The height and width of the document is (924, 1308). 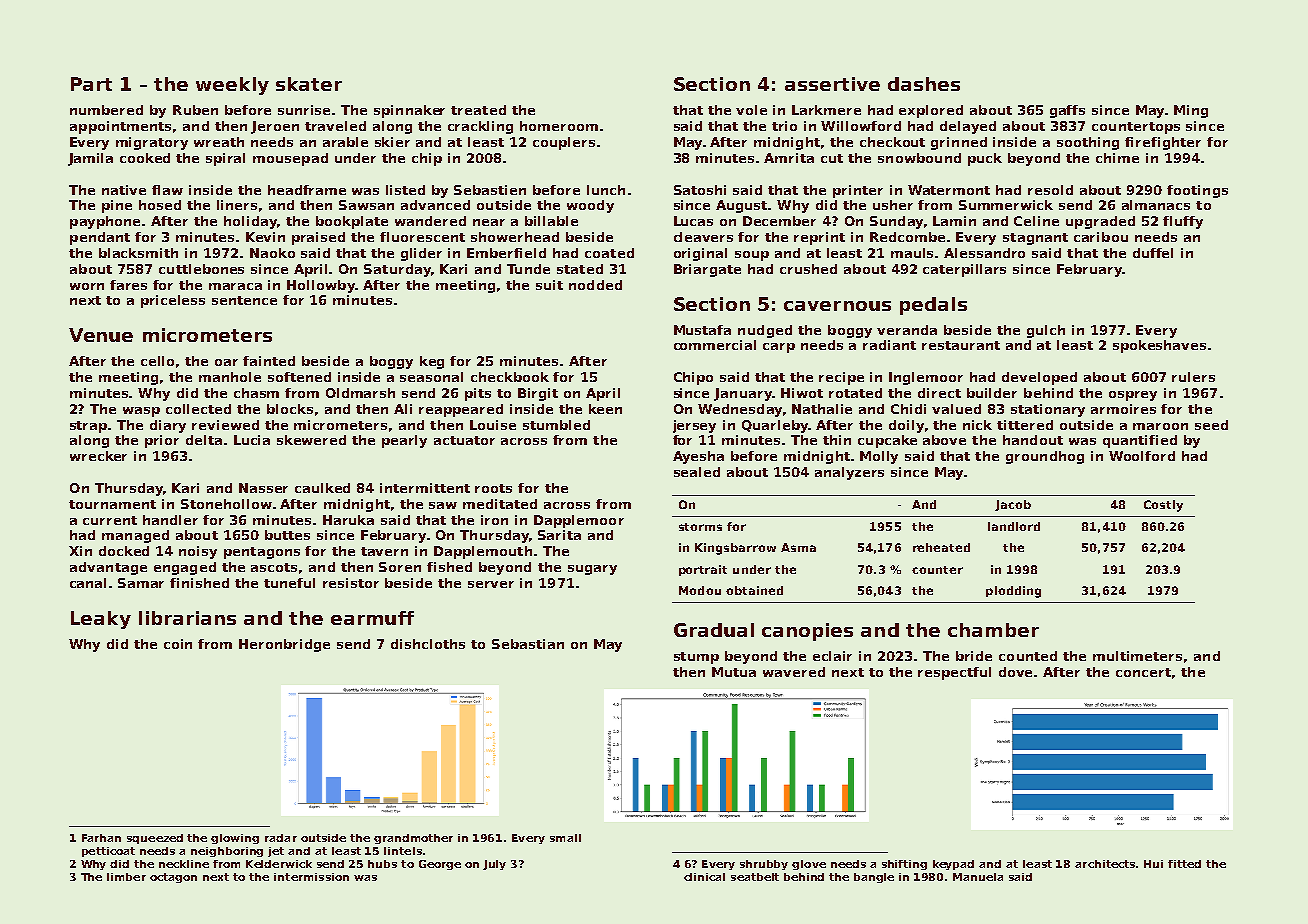 I want to click on commercial, so click(x=715, y=345).
